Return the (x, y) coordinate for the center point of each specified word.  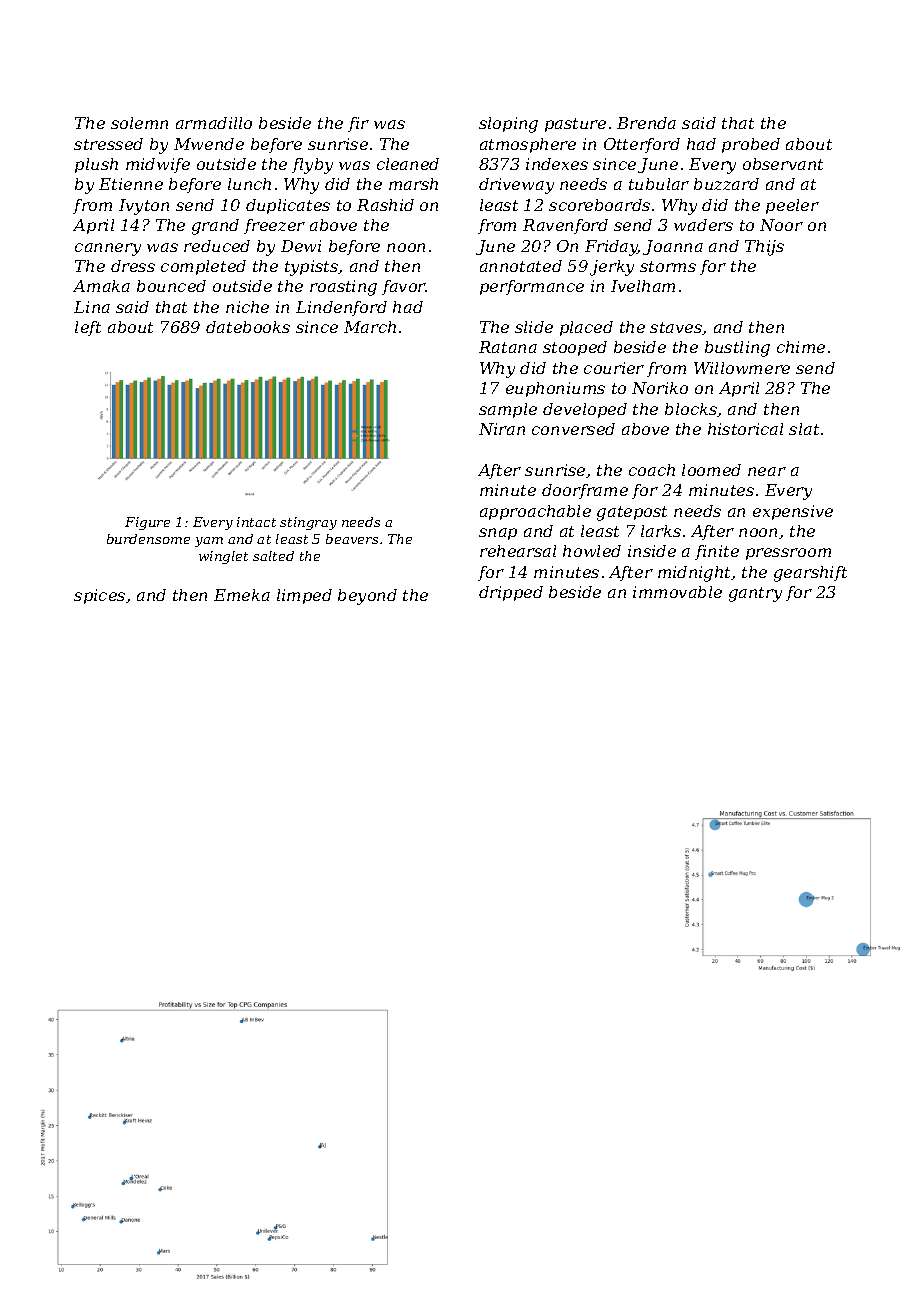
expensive (793, 512)
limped (304, 596)
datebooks (248, 327)
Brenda (646, 123)
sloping (508, 125)
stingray (308, 523)
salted (273, 556)
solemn (139, 123)
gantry (755, 594)
